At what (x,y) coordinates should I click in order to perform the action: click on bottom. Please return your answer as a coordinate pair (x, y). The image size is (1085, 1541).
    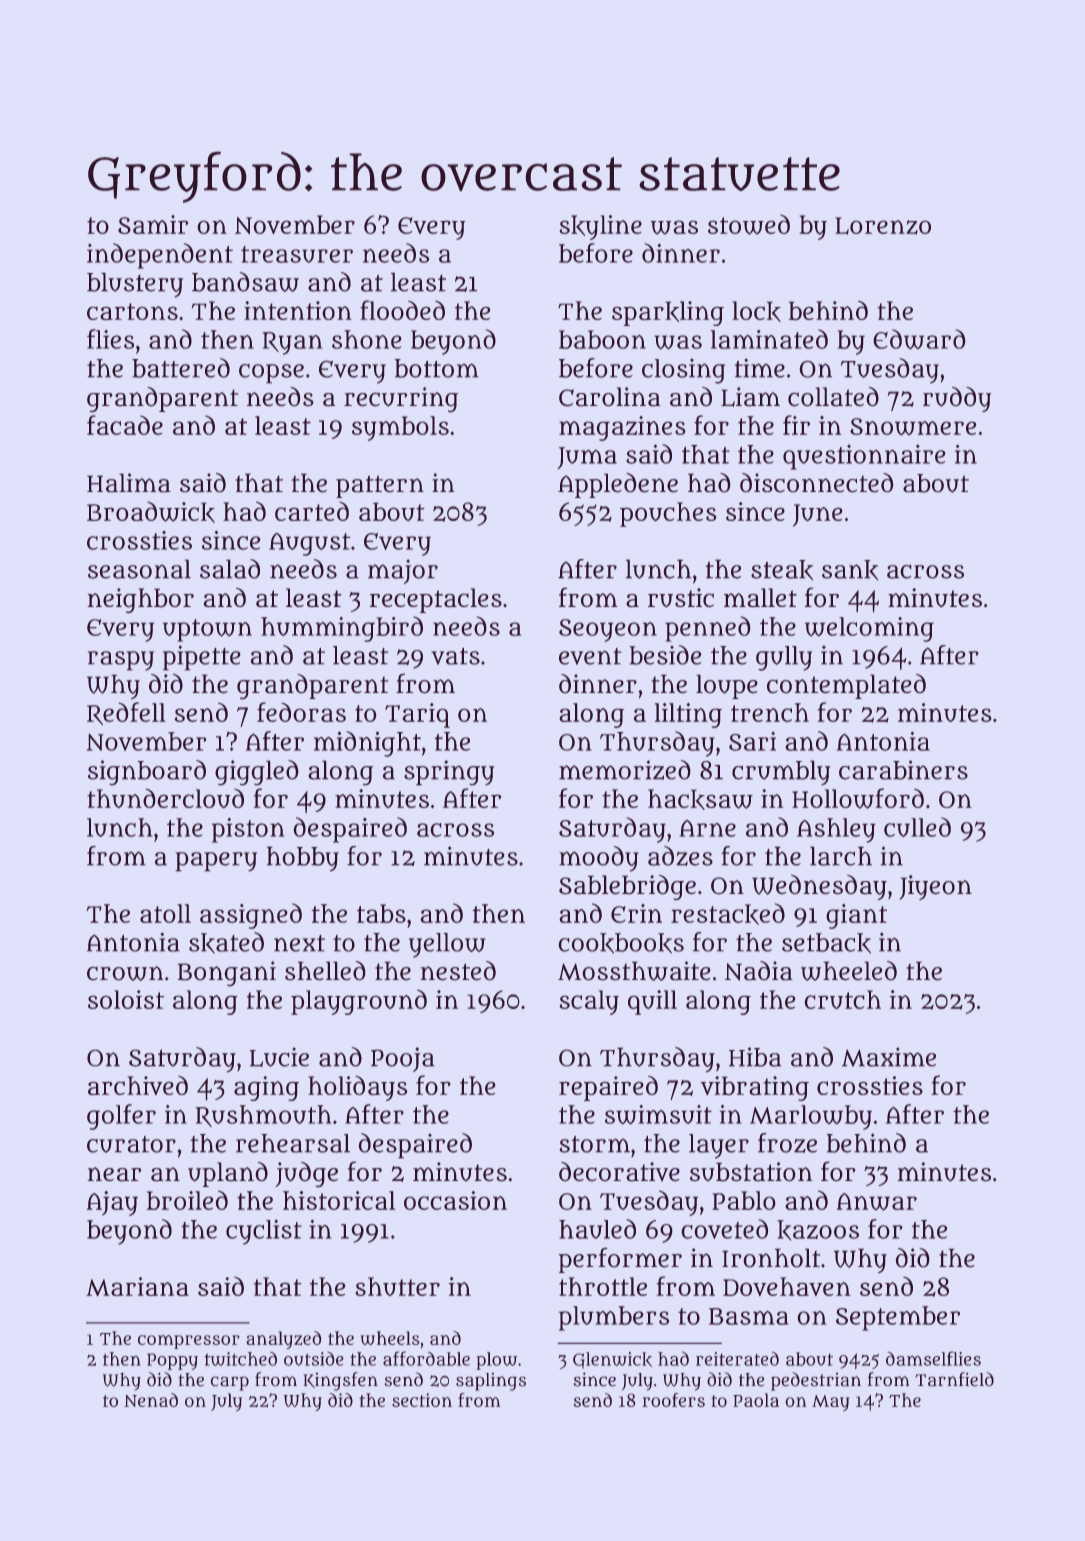
    Looking at the image, I should click on (437, 368).
